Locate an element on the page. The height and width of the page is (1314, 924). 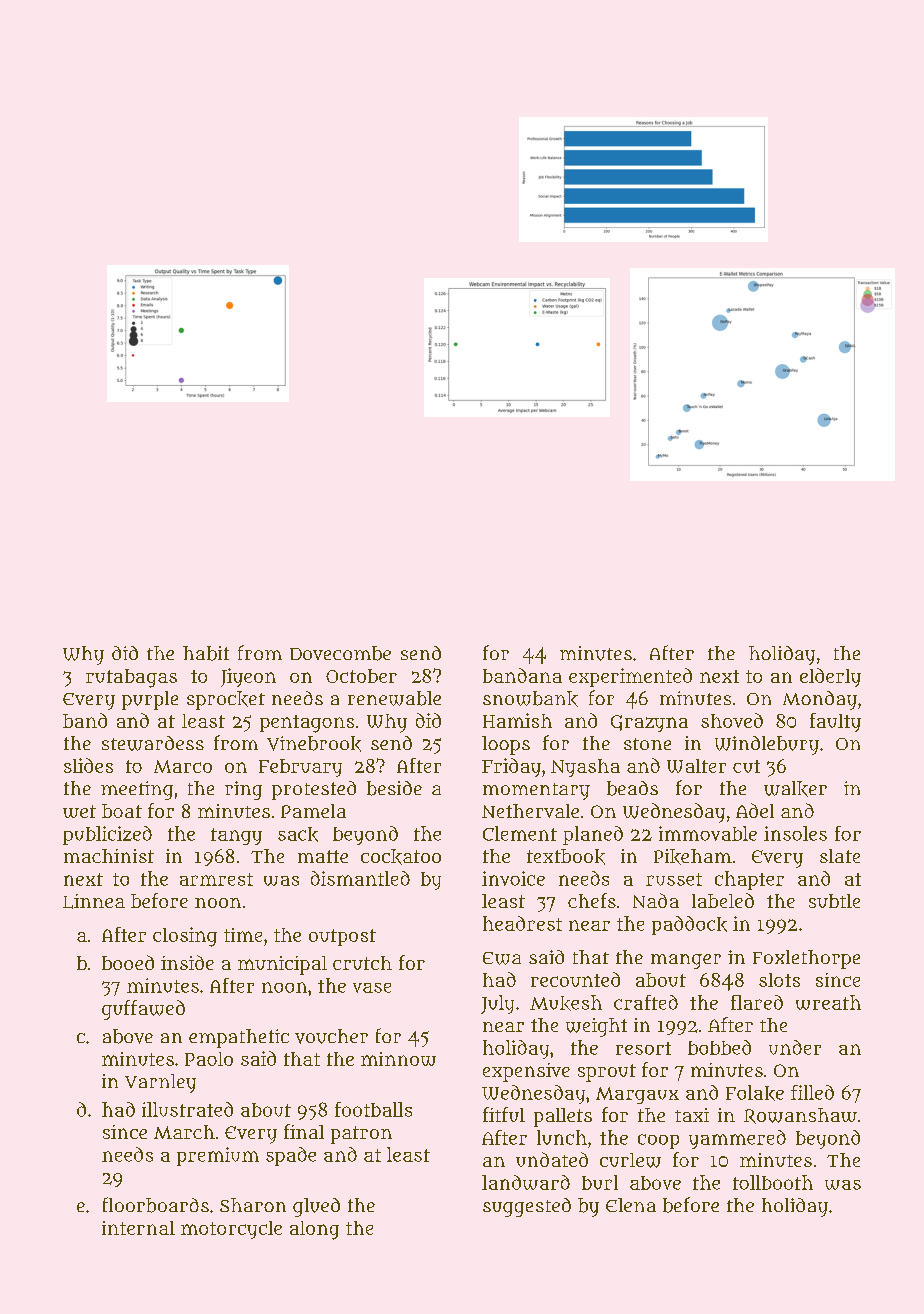
rutabagas is located at coordinates (131, 678).
